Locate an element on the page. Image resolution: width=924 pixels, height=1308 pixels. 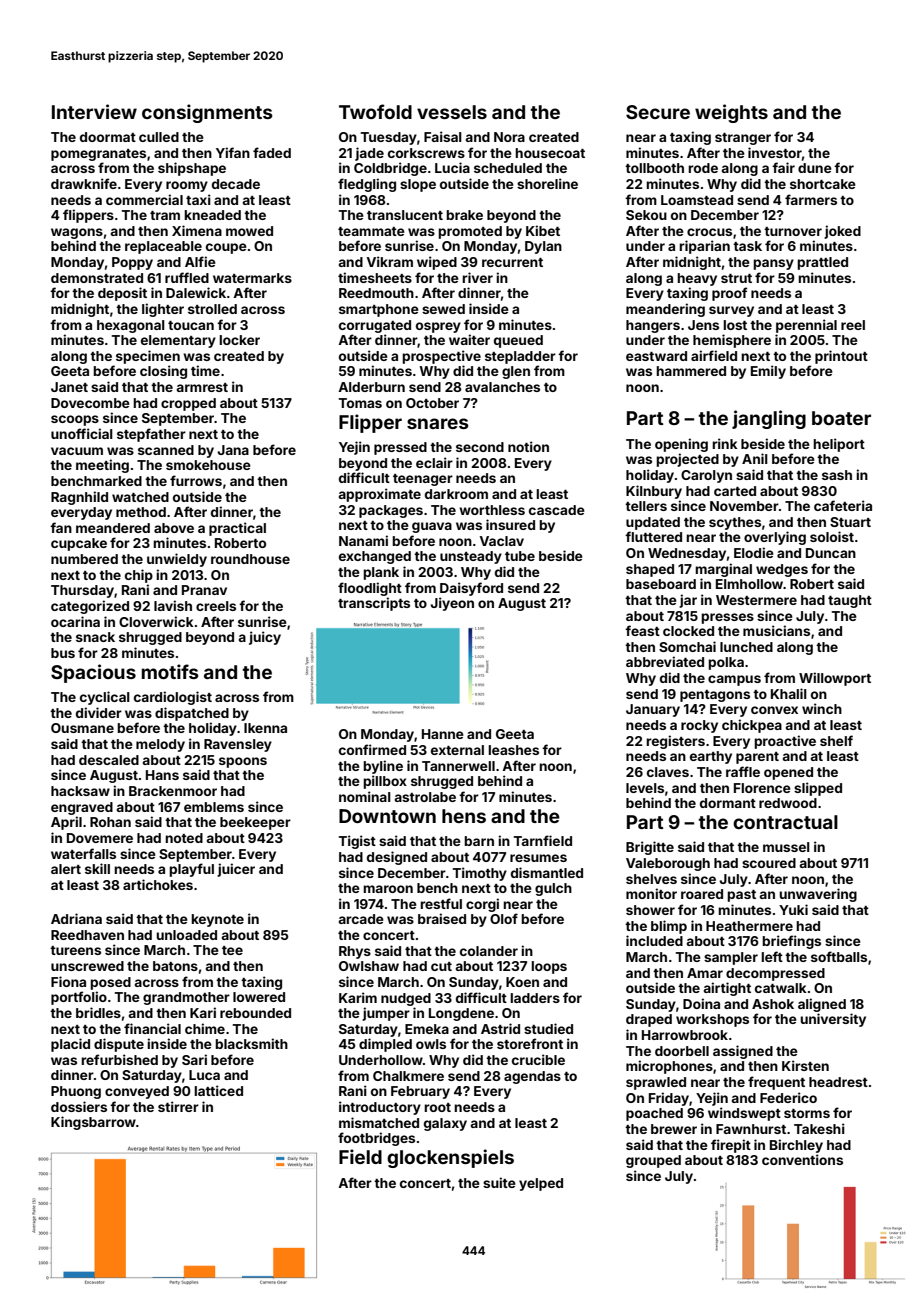
suite is located at coordinates (499, 1182).
